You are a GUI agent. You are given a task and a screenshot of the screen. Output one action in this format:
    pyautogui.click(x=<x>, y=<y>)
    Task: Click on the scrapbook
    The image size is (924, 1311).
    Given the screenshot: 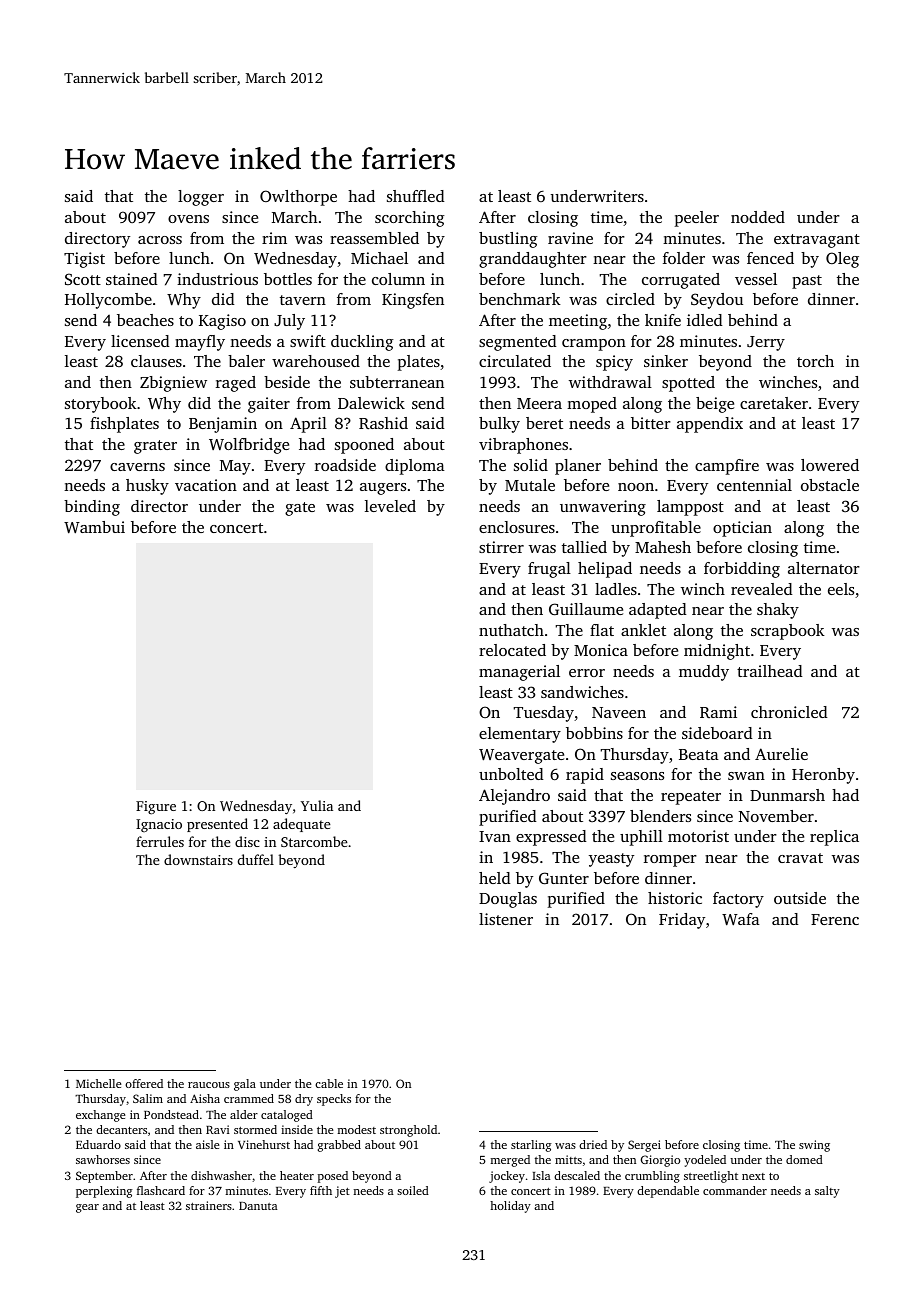 What is the action you would take?
    pyautogui.click(x=788, y=632)
